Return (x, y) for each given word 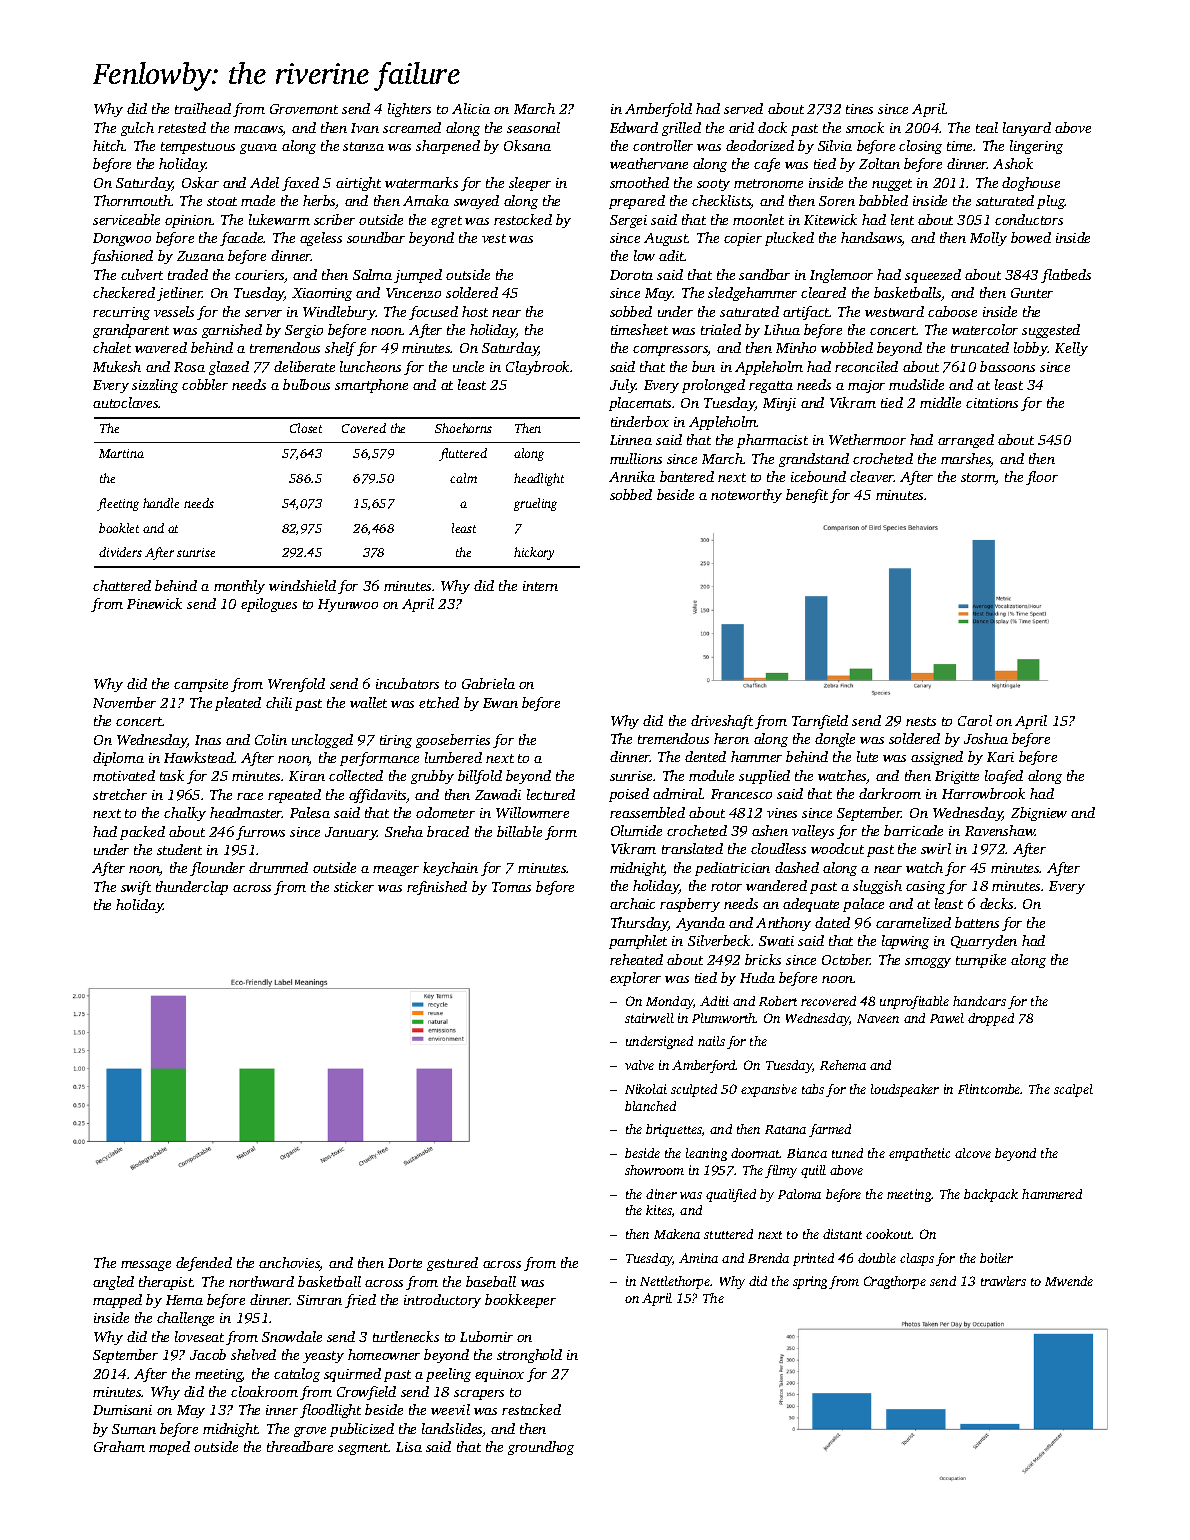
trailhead (203, 108)
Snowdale (292, 1336)
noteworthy (746, 496)
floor (1042, 478)
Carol (975, 720)
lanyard (1027, 129)
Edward (634, 127)
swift (136, 888)
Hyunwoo (348, 605)
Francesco (741, 794)
